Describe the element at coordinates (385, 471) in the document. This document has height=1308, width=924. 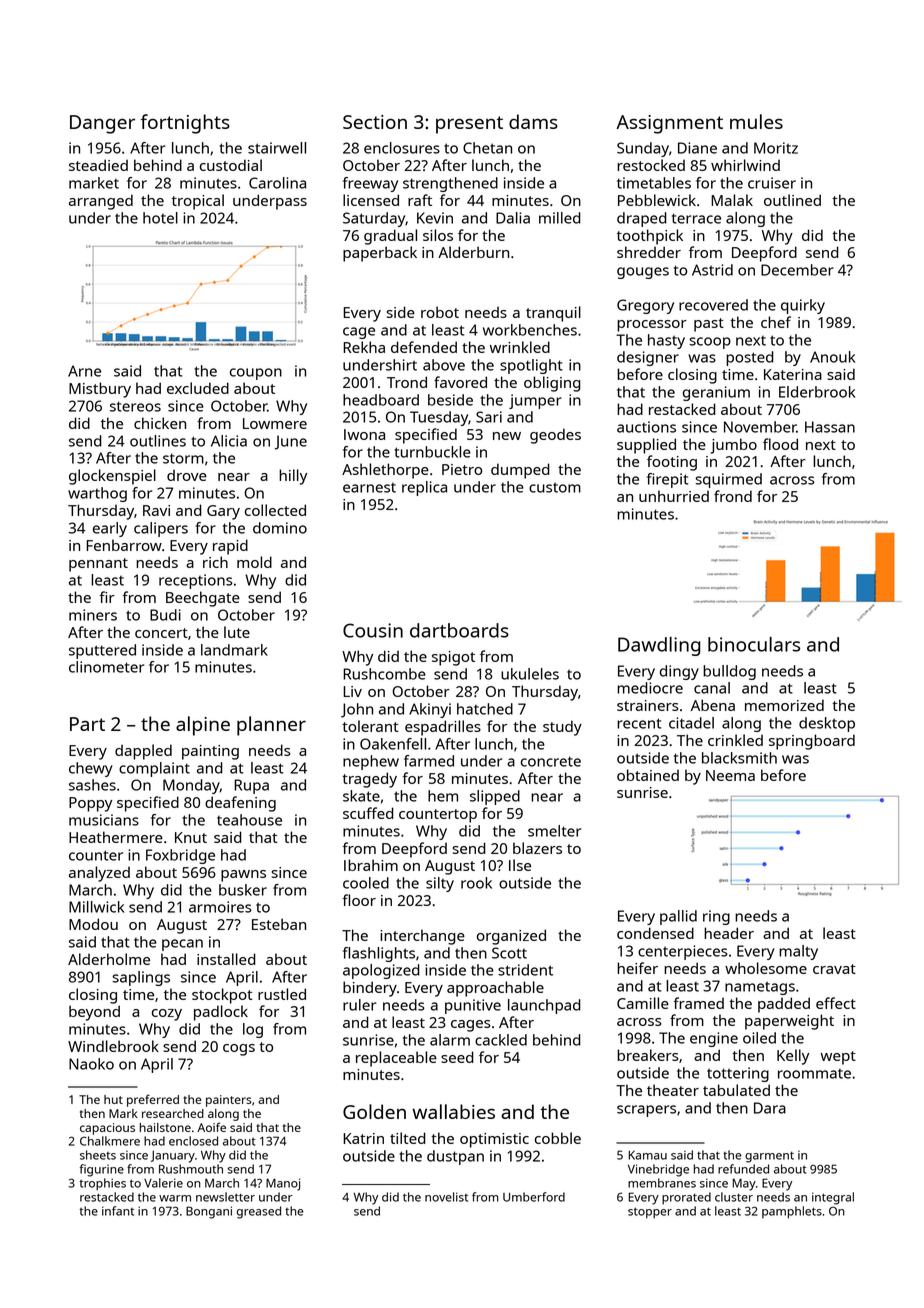
I see `Ashlethorpe` at that location.
